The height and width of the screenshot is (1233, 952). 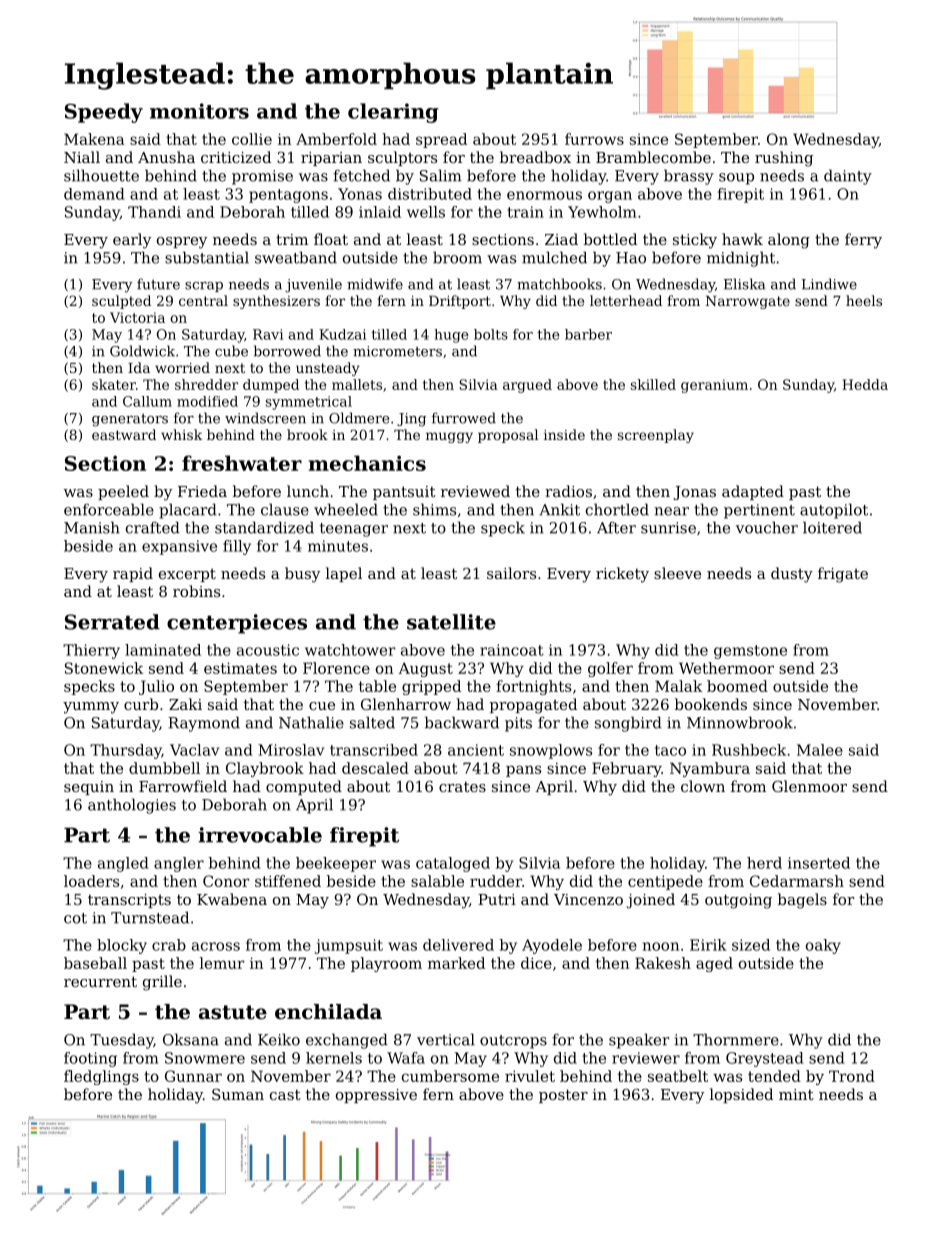 What do you see at coordinates (564, 434) in the screenshot?
I see `inside` at bounding box center [564, 434].
